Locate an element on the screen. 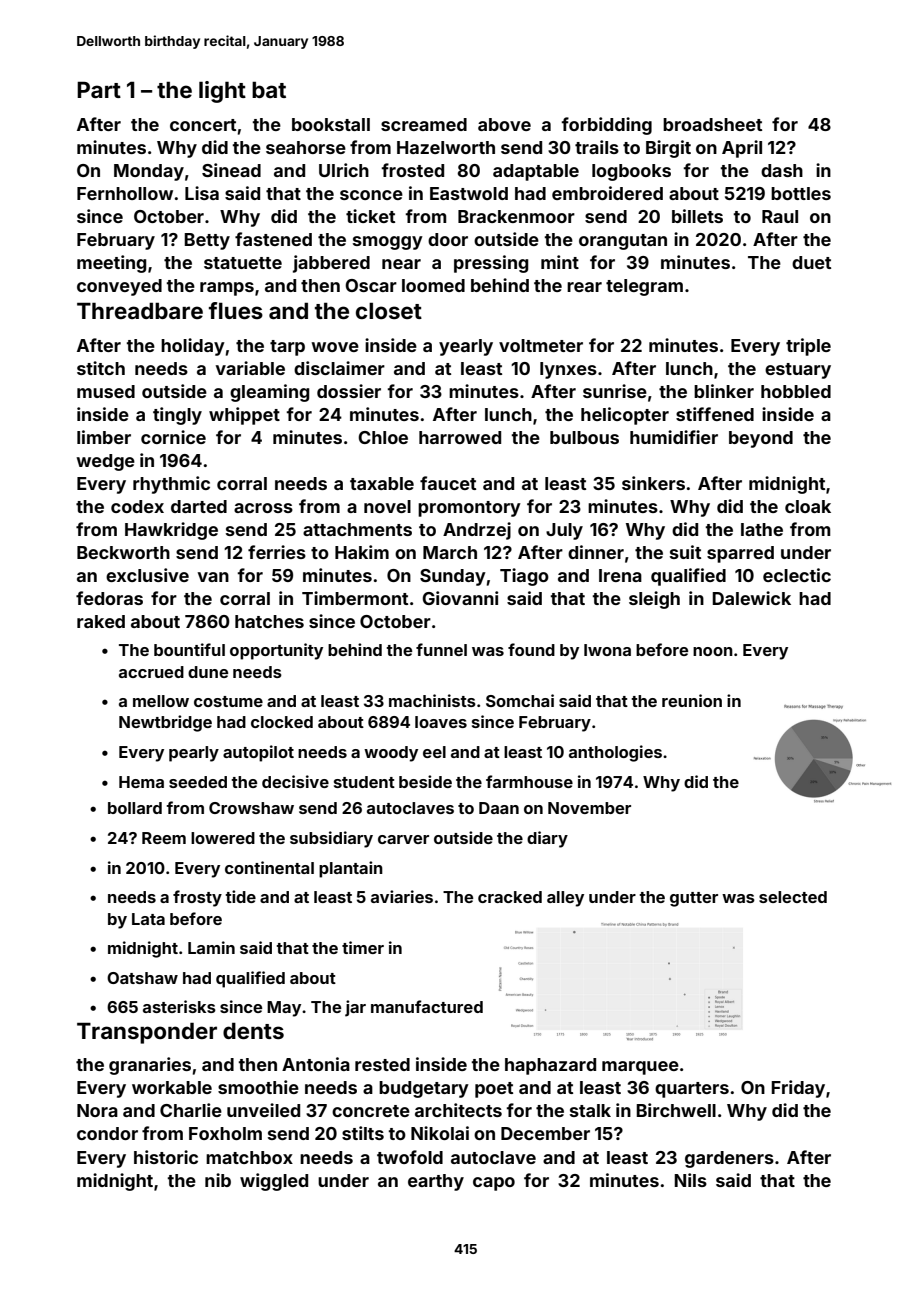 This screenshot has width=908, height=1316. bat is located at coordinates (269, 89).
